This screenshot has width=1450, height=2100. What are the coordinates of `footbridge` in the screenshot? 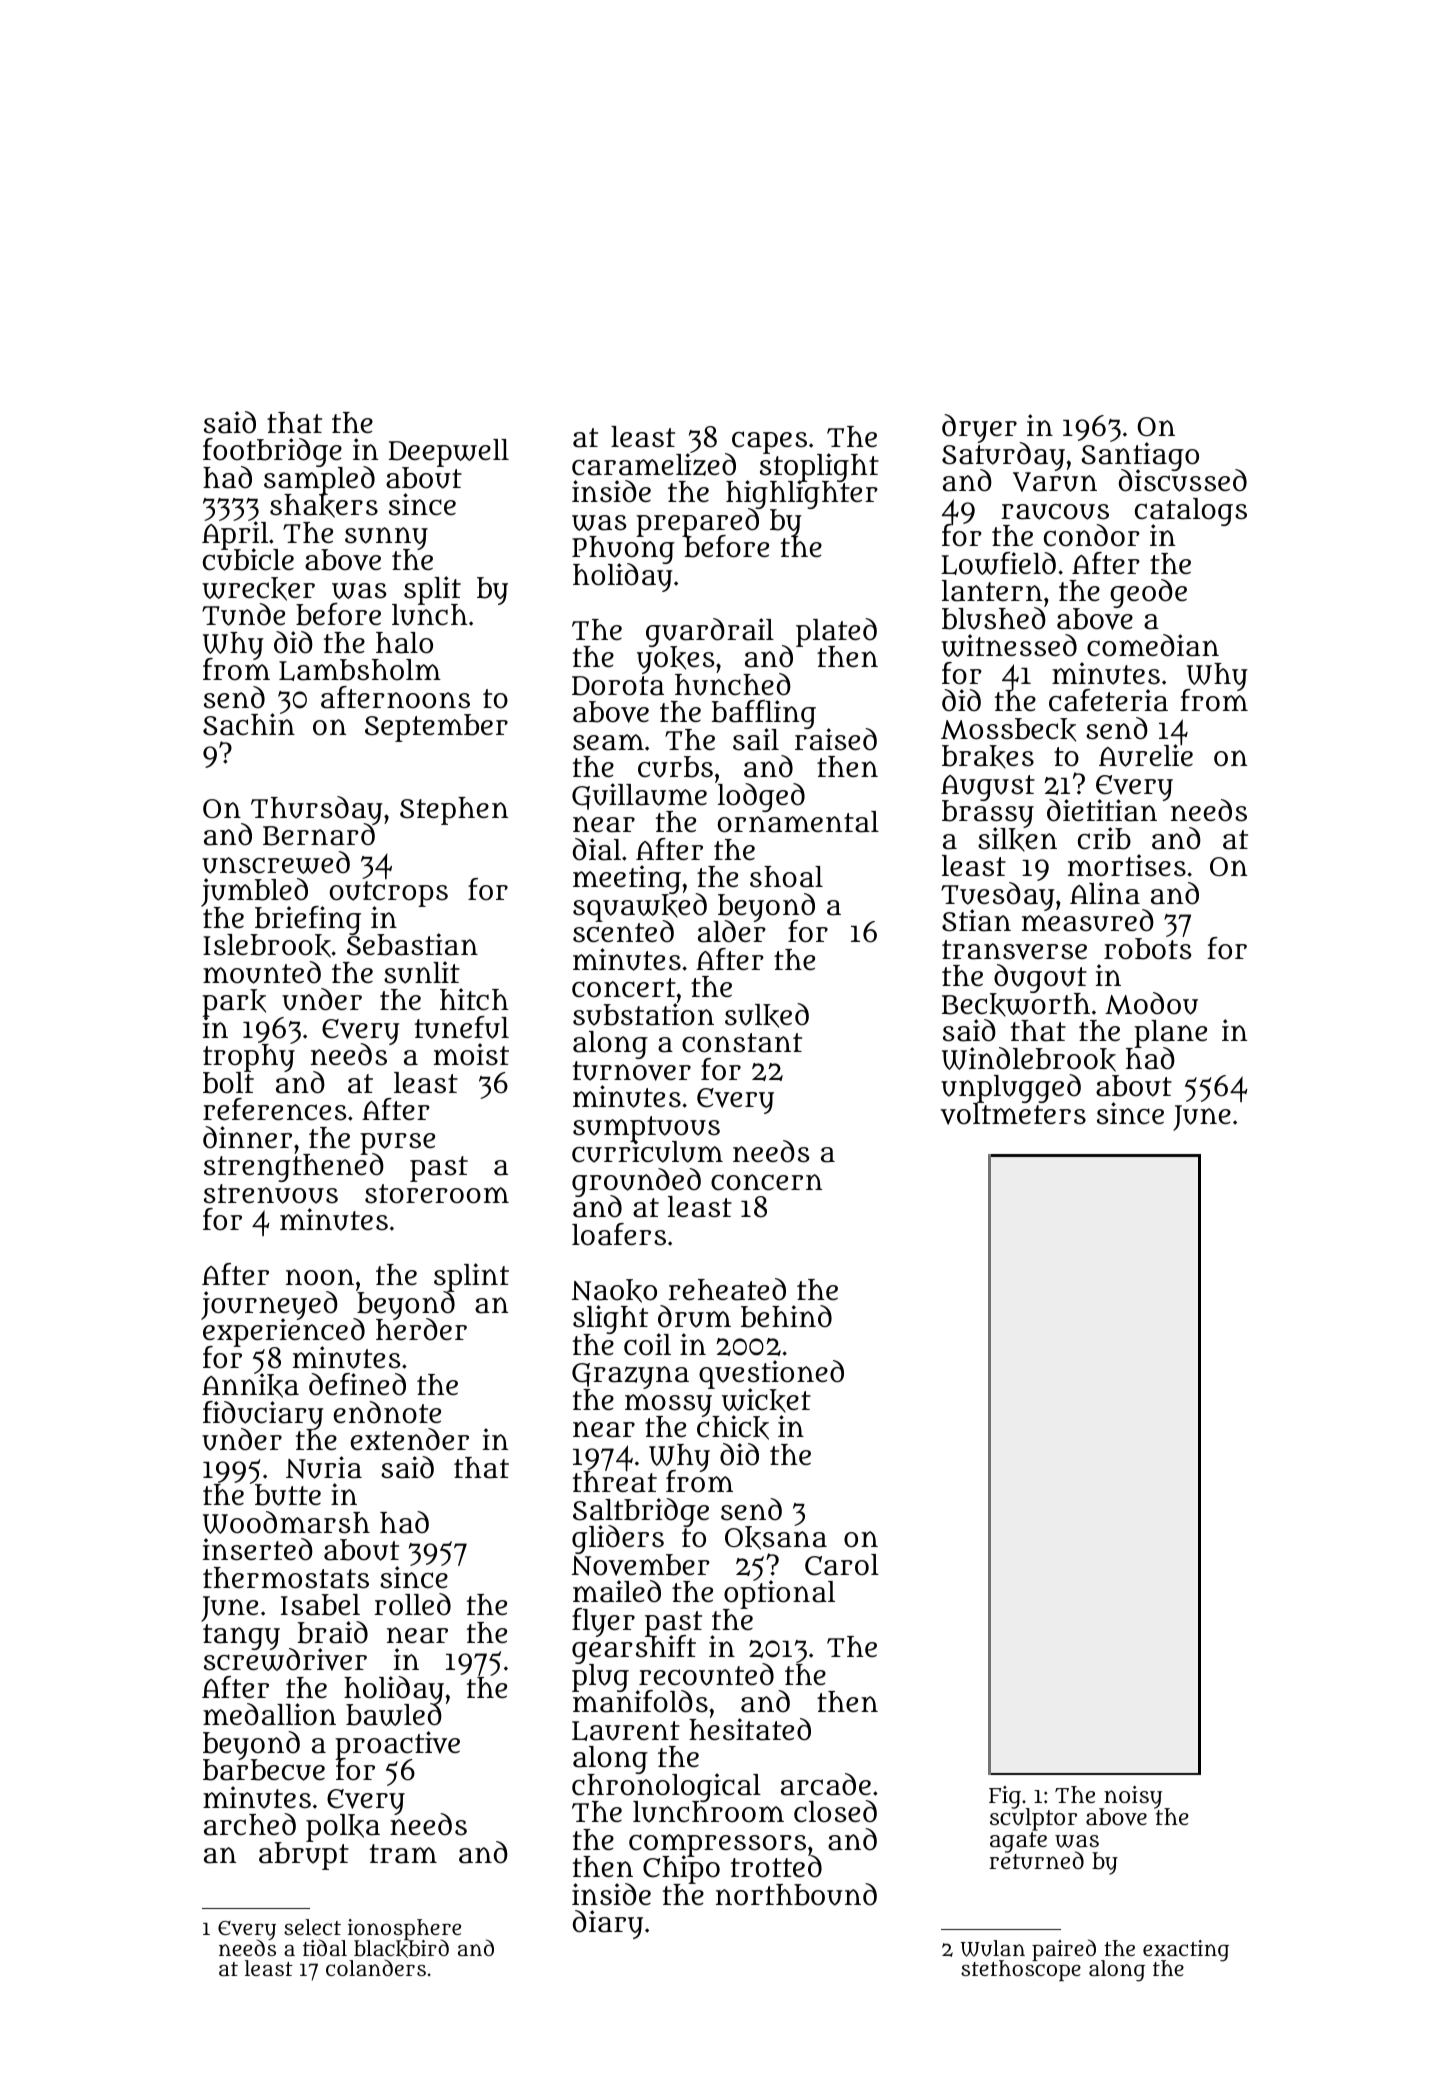 It's located at (272, 452).
